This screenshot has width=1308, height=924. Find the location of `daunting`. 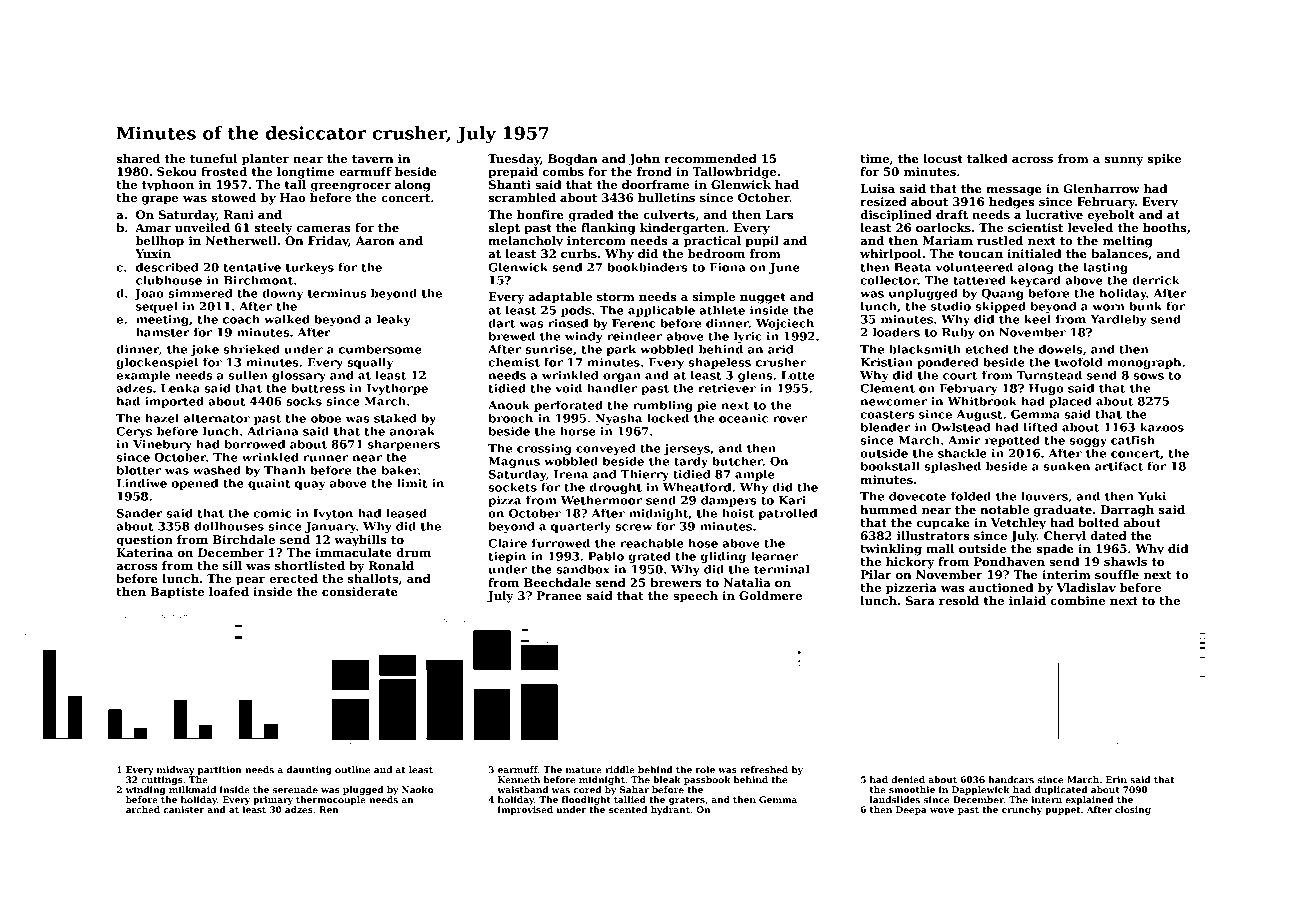

daunting is located at coordinates (309, 770).
